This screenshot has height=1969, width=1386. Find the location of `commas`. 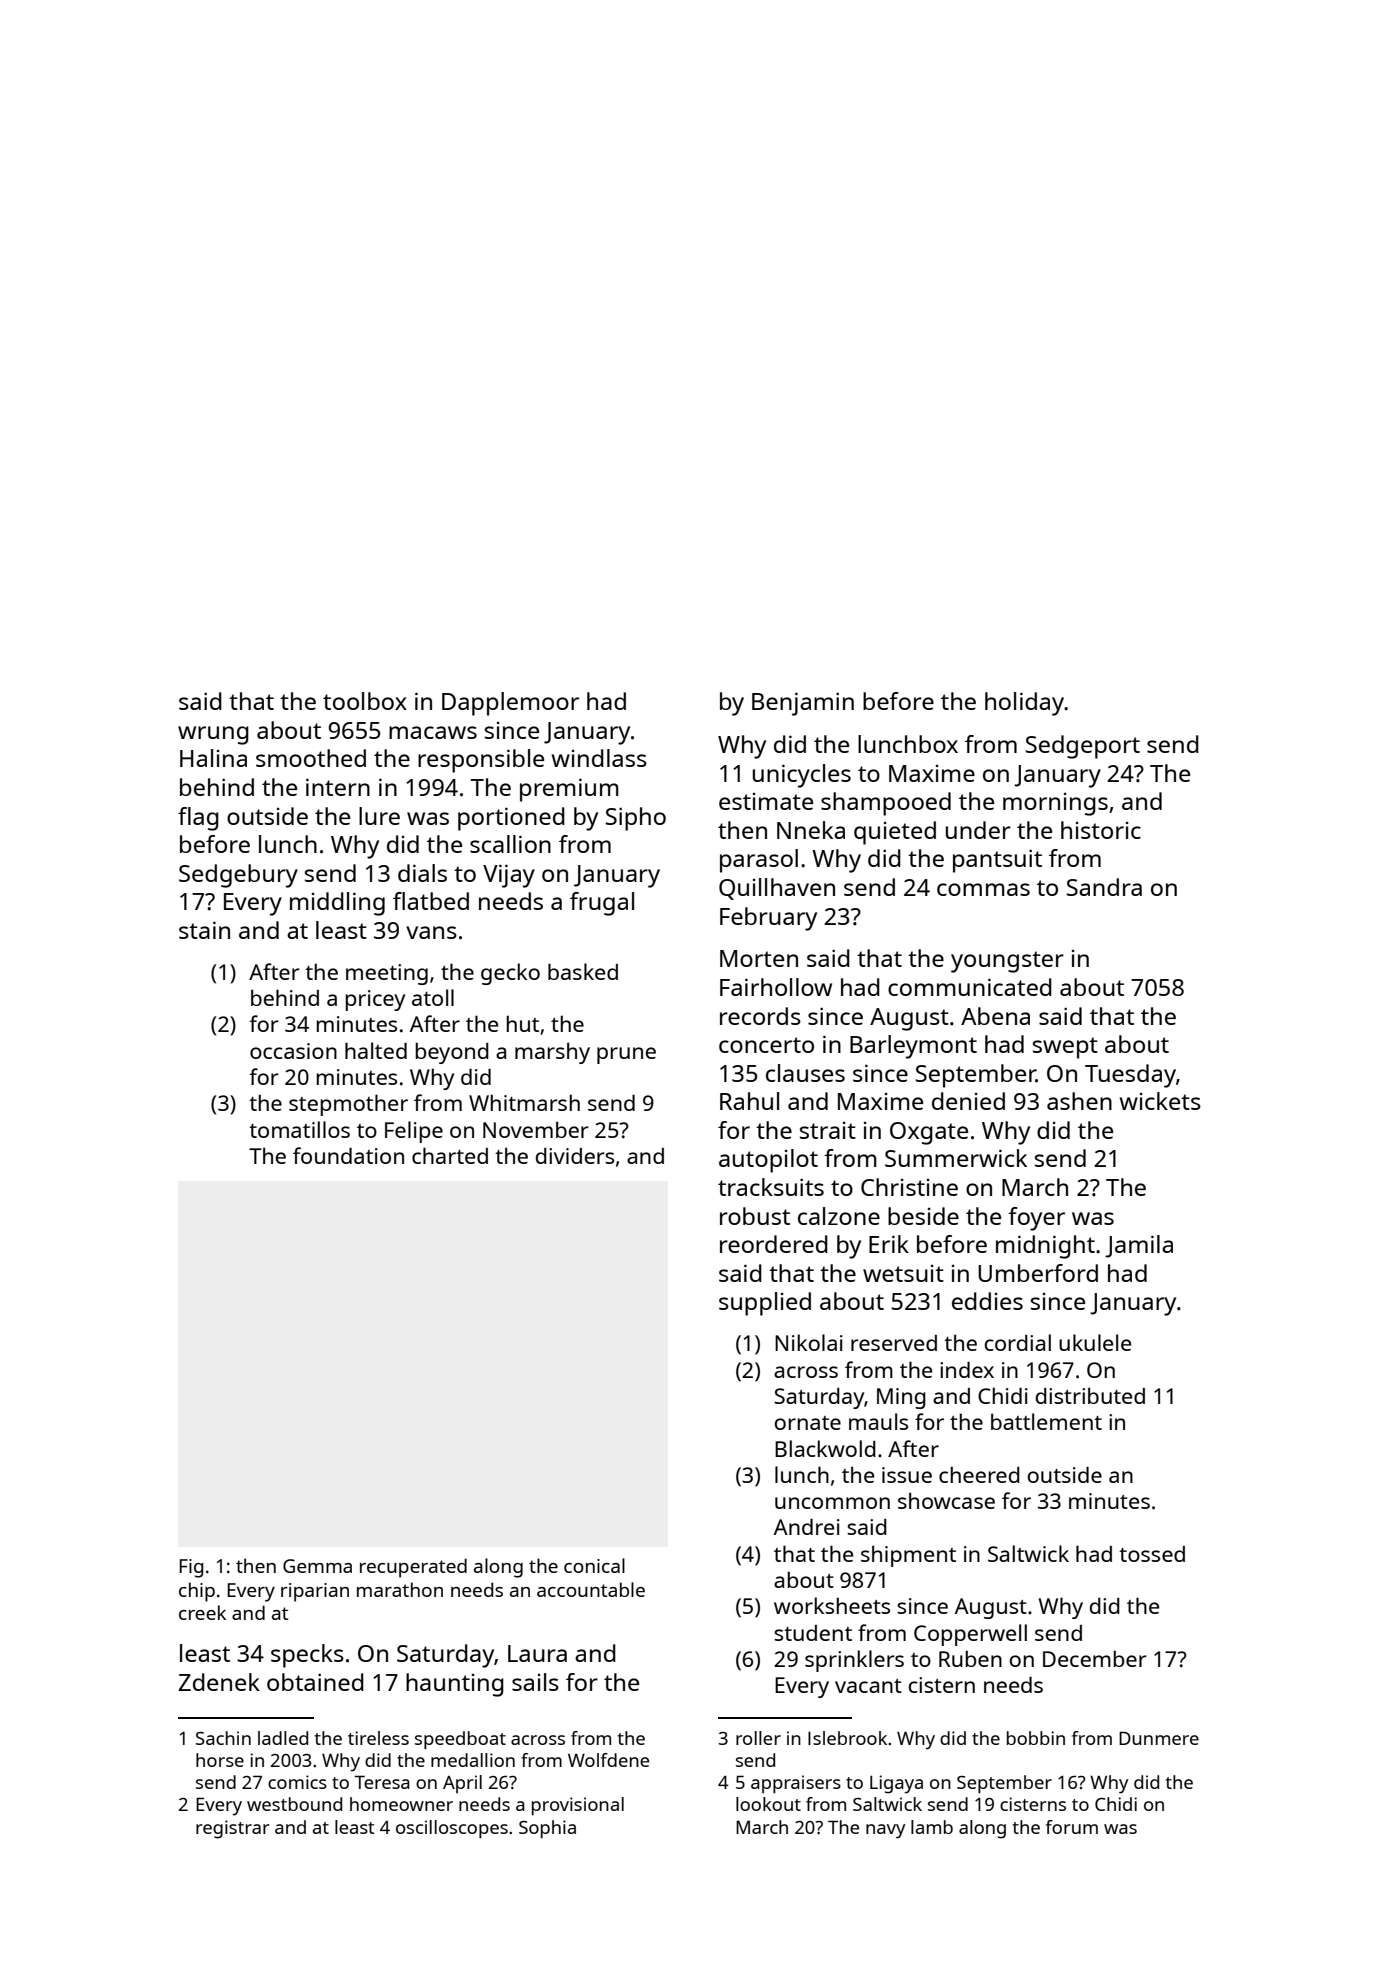

commas is located at coordinates (983, 889).
